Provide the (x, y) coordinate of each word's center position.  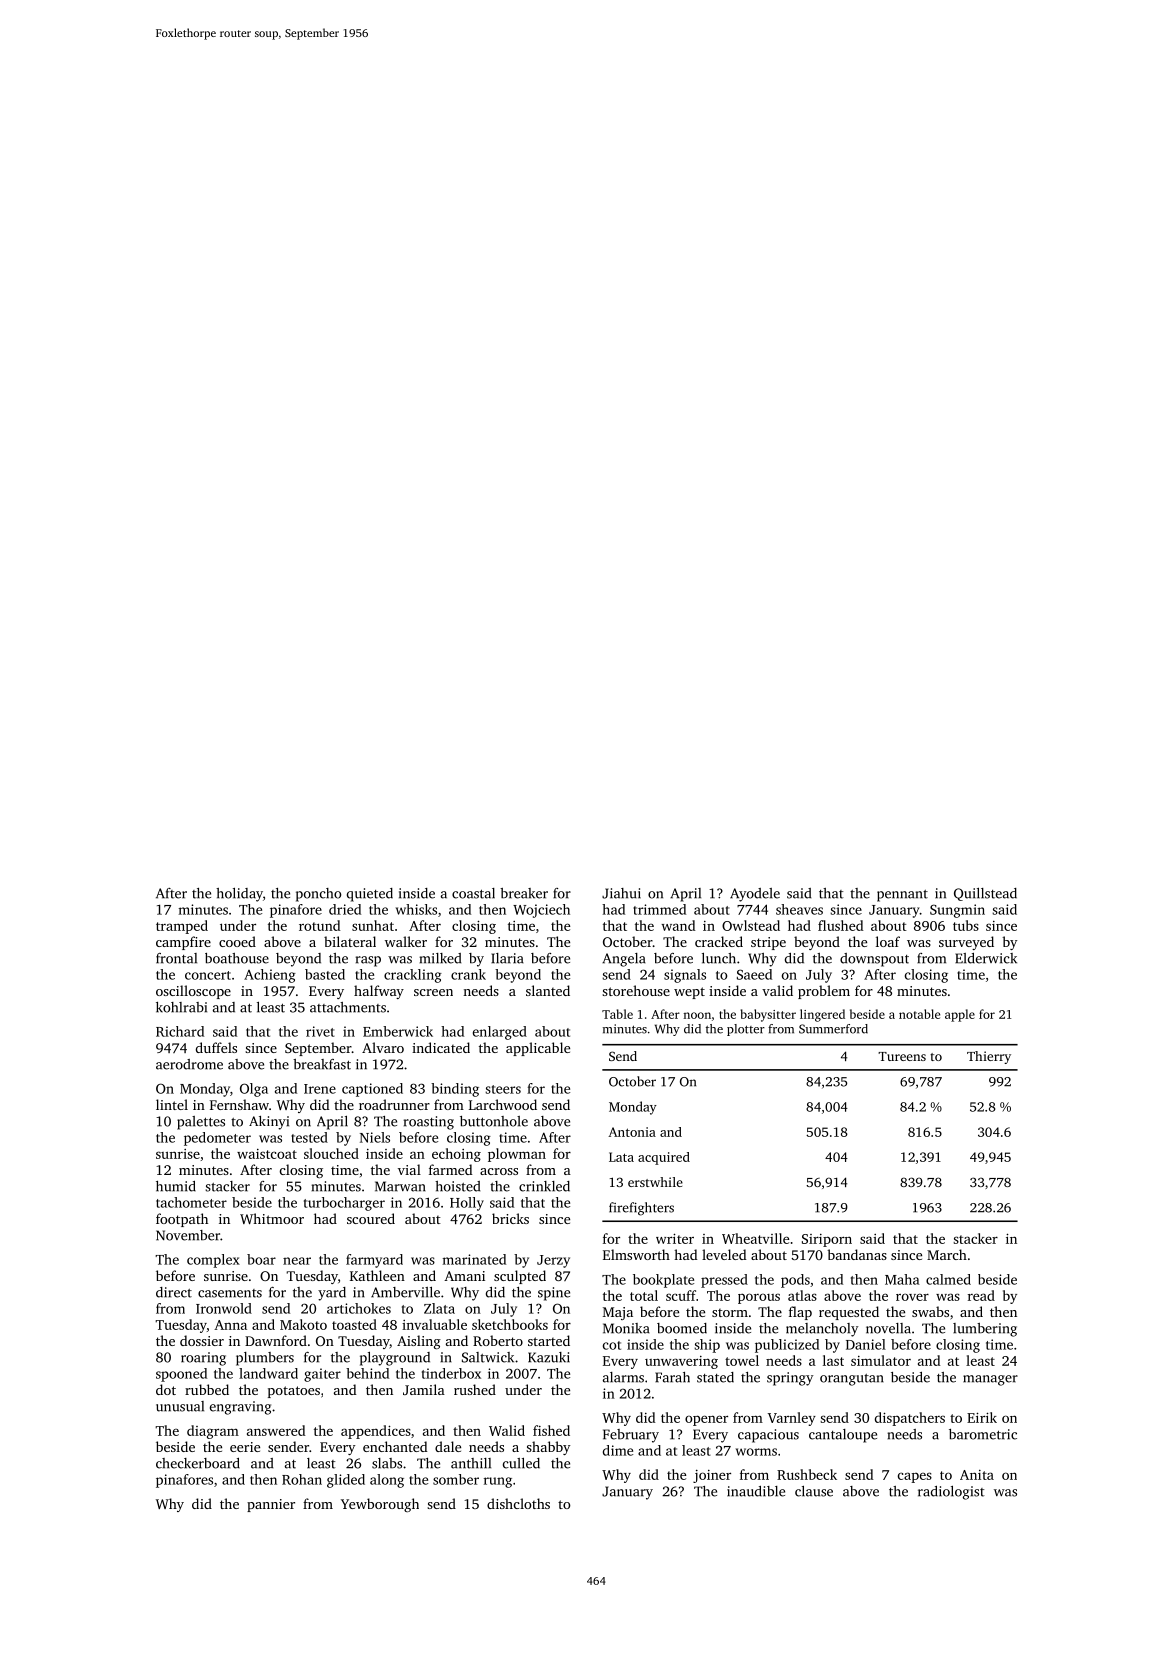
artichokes (359, 1308)
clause (814, 1491)
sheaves (799, 909)
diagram (213, 1432)
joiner (712, 1476)
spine (554, 1294)
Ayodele (755, 895)
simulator (881, 1360)
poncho (318, 895)
